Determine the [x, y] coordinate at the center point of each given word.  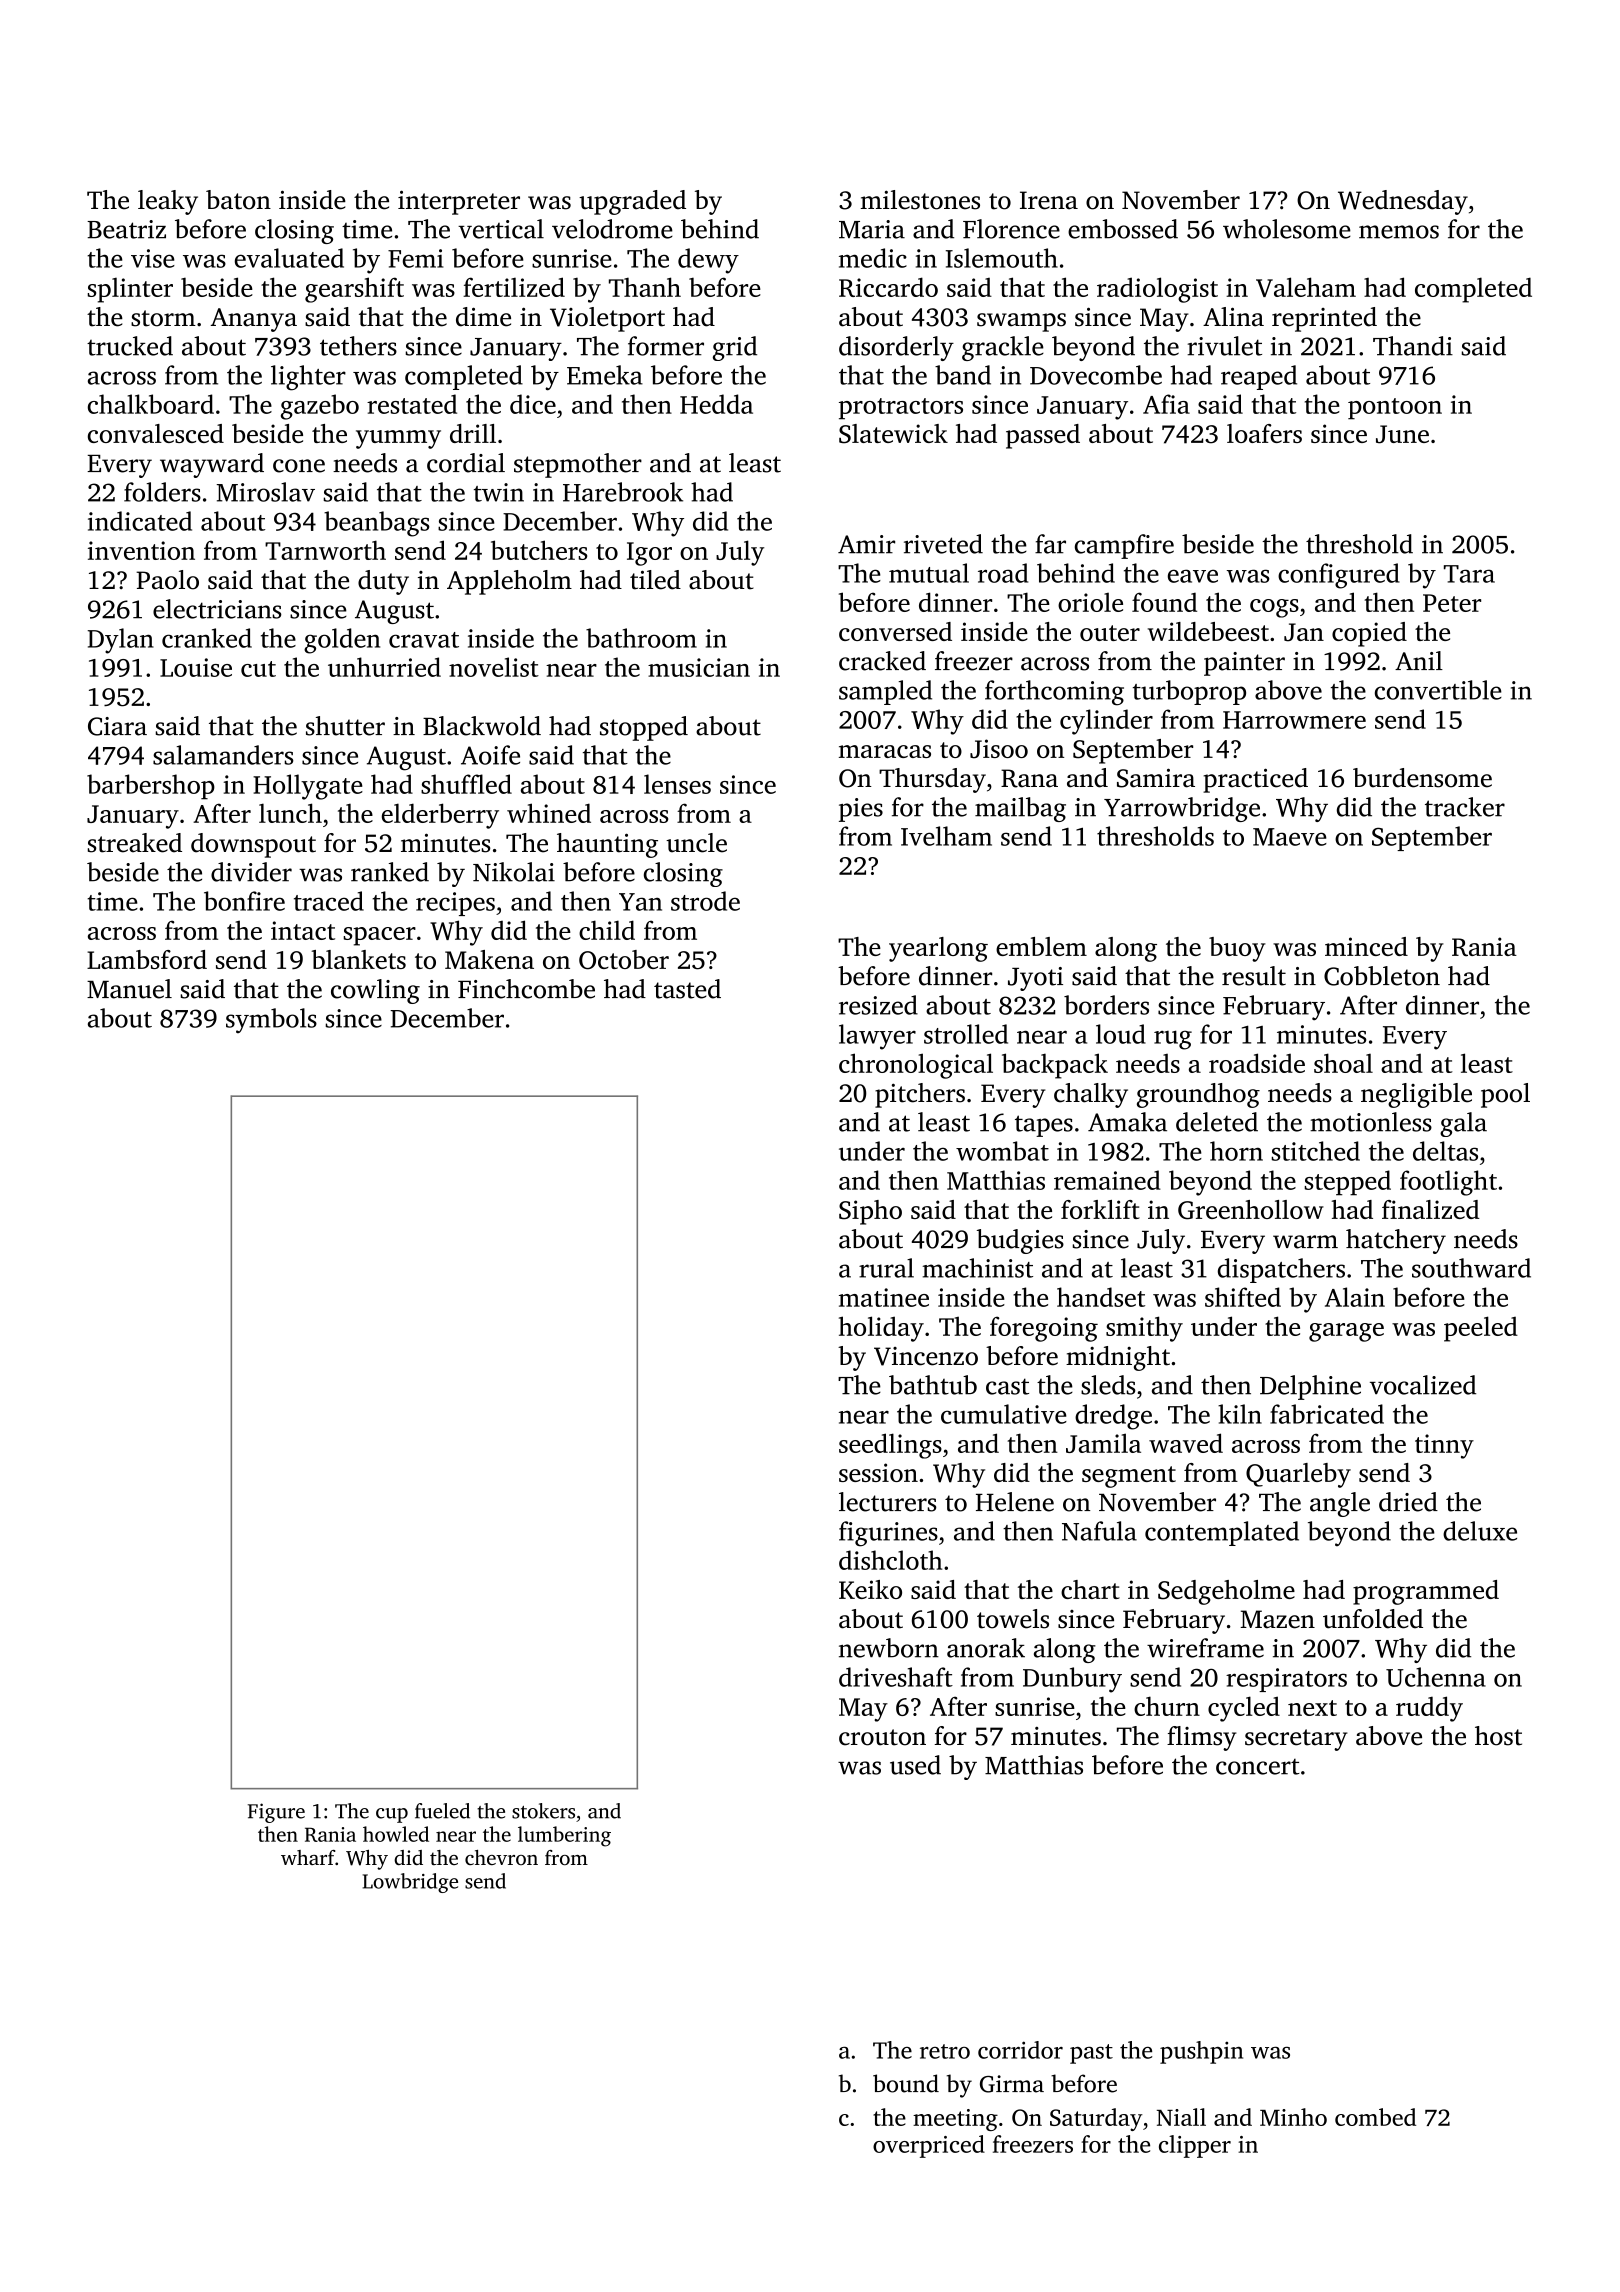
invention [141, 550]
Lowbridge [410, 1883]
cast [1007, 1386]
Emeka [605, 375]
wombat [1002, 1151]
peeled [1481, 1329]
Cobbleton [1382, 976]
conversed [895, 631]
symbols [271, 1020]
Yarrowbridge [1182, 809]
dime [483, 317]
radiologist [1157, 290]
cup [392, 1815]
